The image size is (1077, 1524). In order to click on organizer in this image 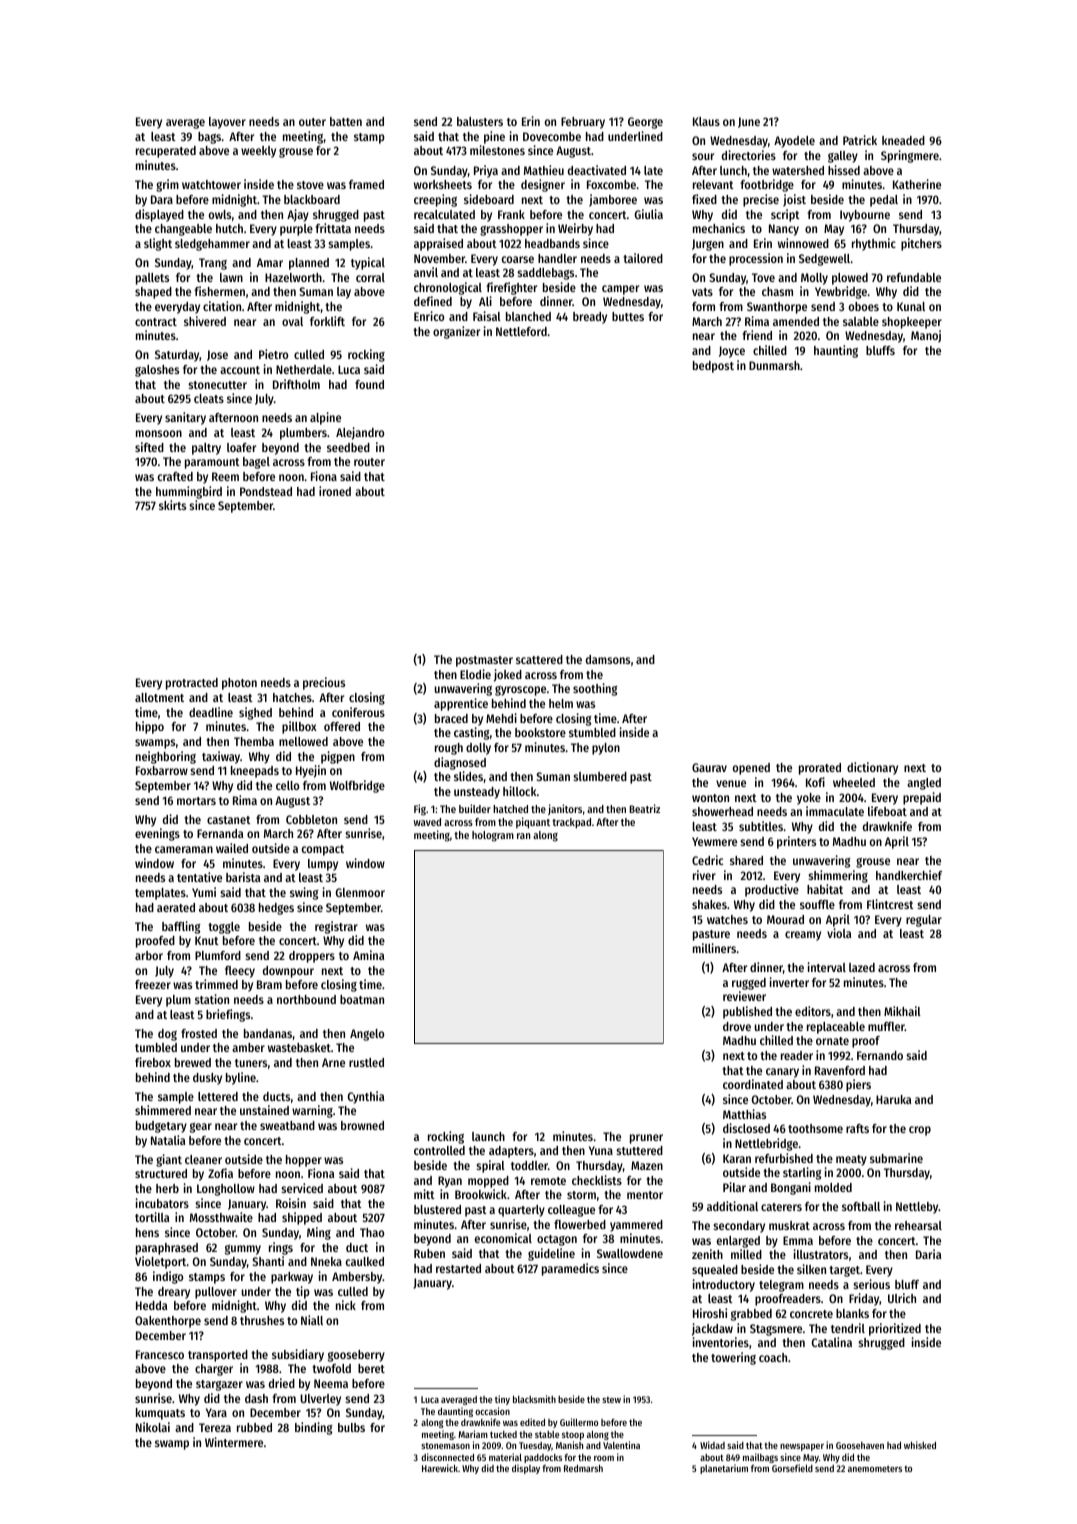, I will do `click(456, 332)`.
